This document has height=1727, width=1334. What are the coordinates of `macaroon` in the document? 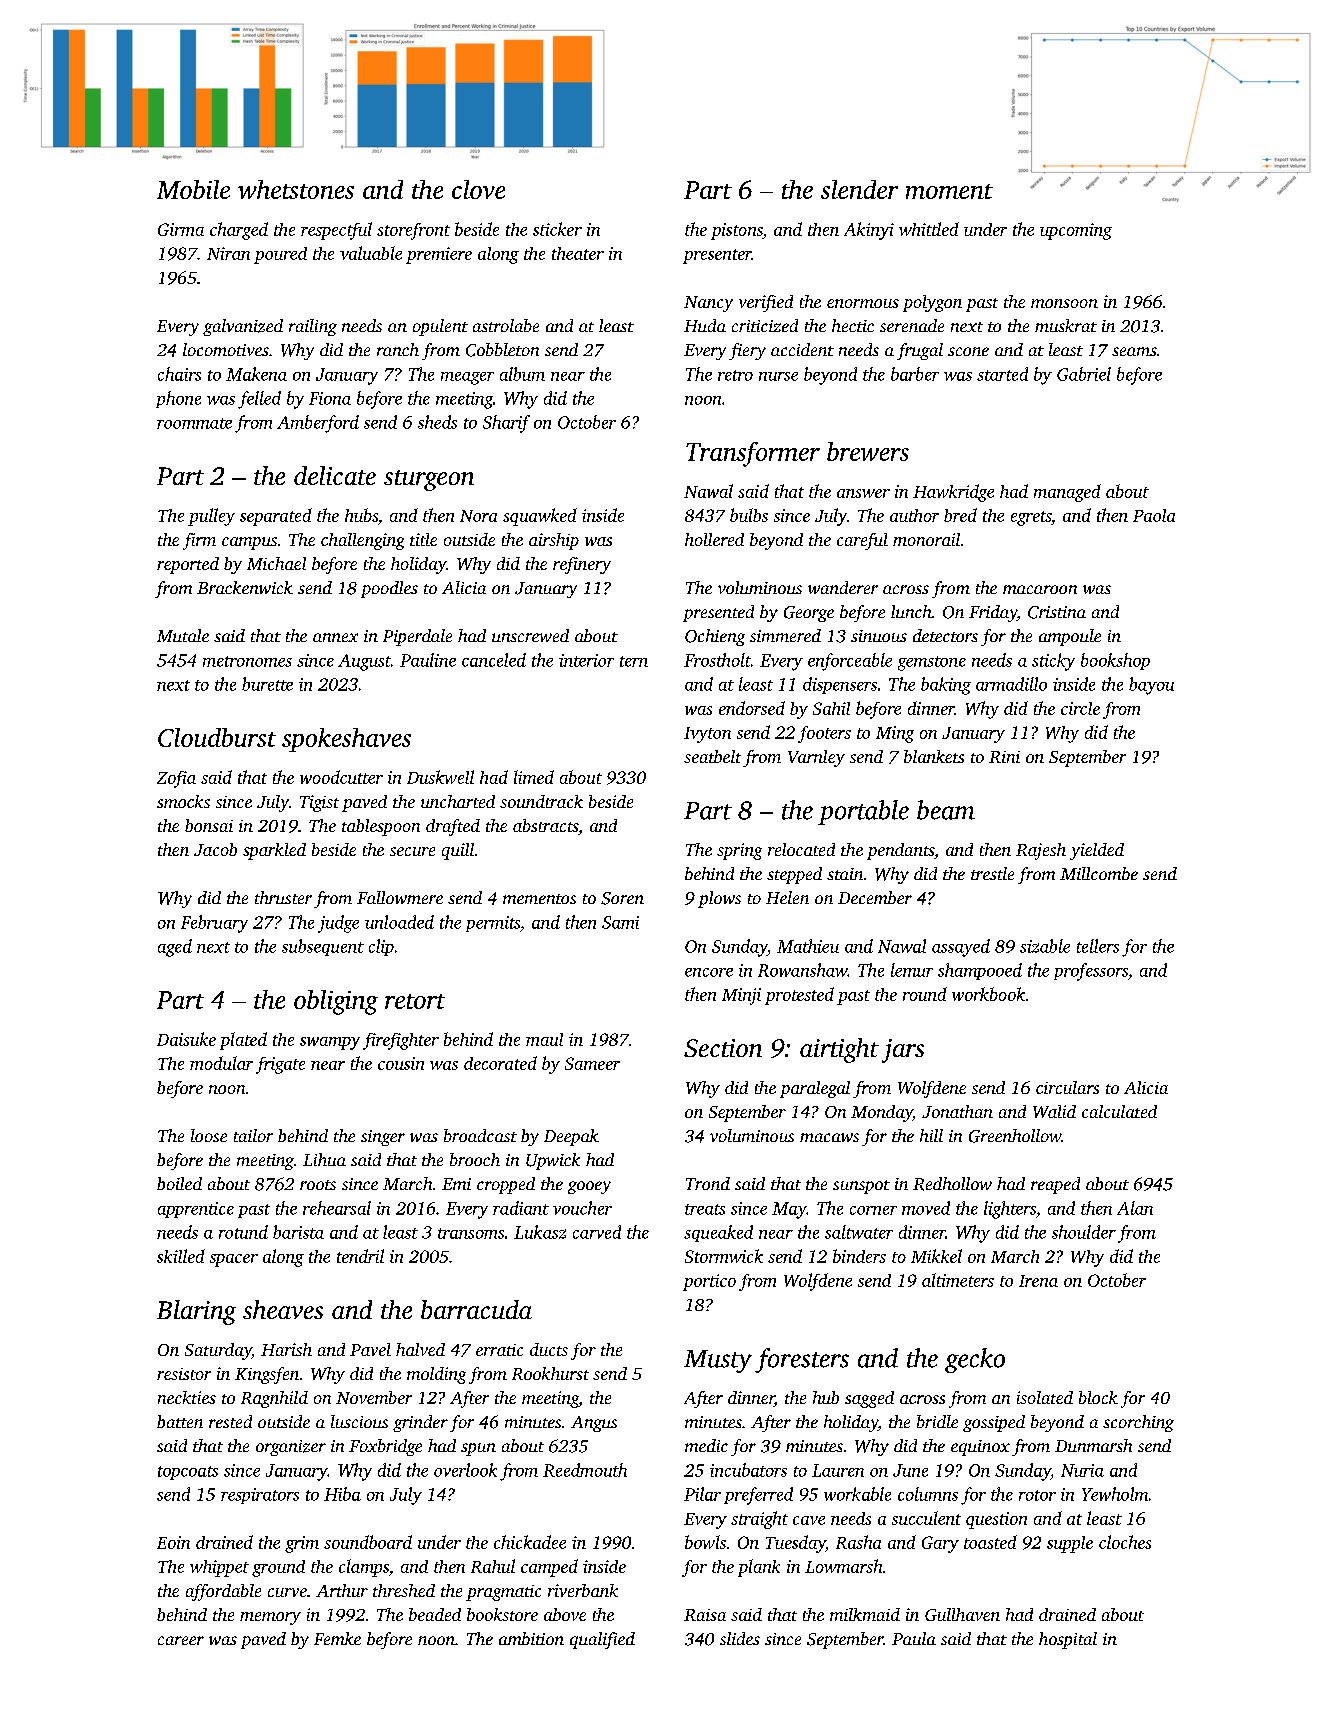 It's located at (1040, 589).
